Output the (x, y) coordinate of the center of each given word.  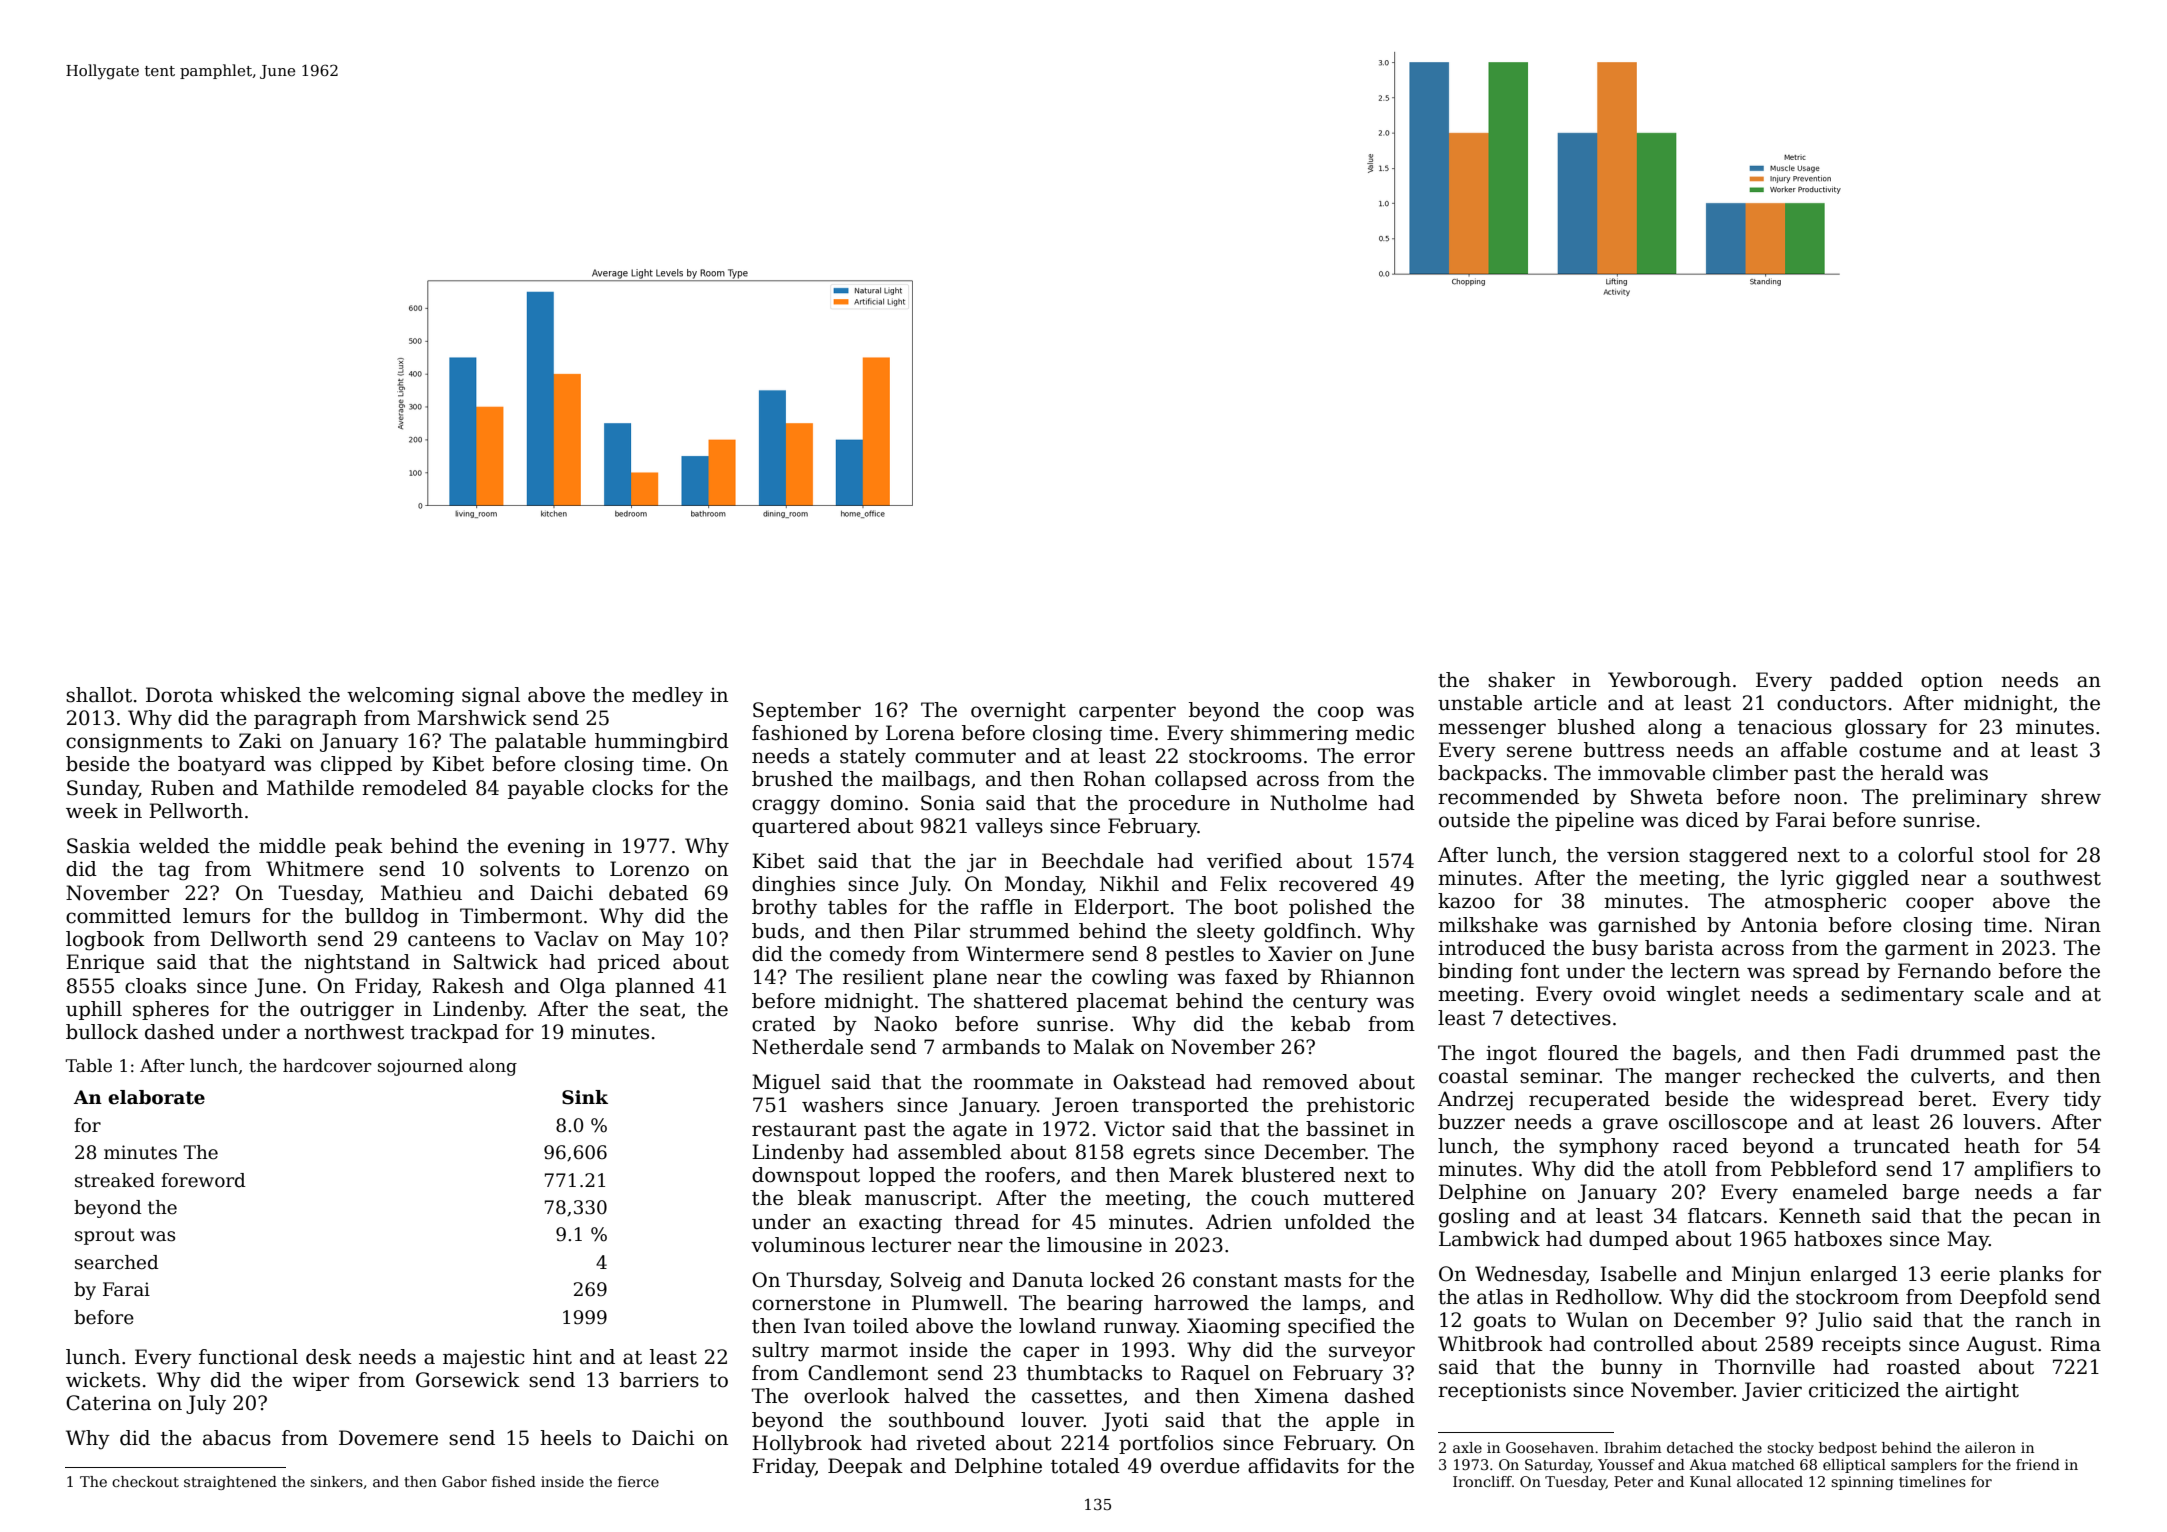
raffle (1006, 907)
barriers (659, 1380)
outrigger (347, 1011)
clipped (356, 765)
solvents (520, 869)
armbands (991, 1047)
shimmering (1289, 735)
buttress (1624, 750)
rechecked (1804, 1076)
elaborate (156, 1097)
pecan (2042, 1219)
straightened (230, 1483)
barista (1679, 948)
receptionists (1502, 1391)
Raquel (1215, 1374)
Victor (1134, 1129)
